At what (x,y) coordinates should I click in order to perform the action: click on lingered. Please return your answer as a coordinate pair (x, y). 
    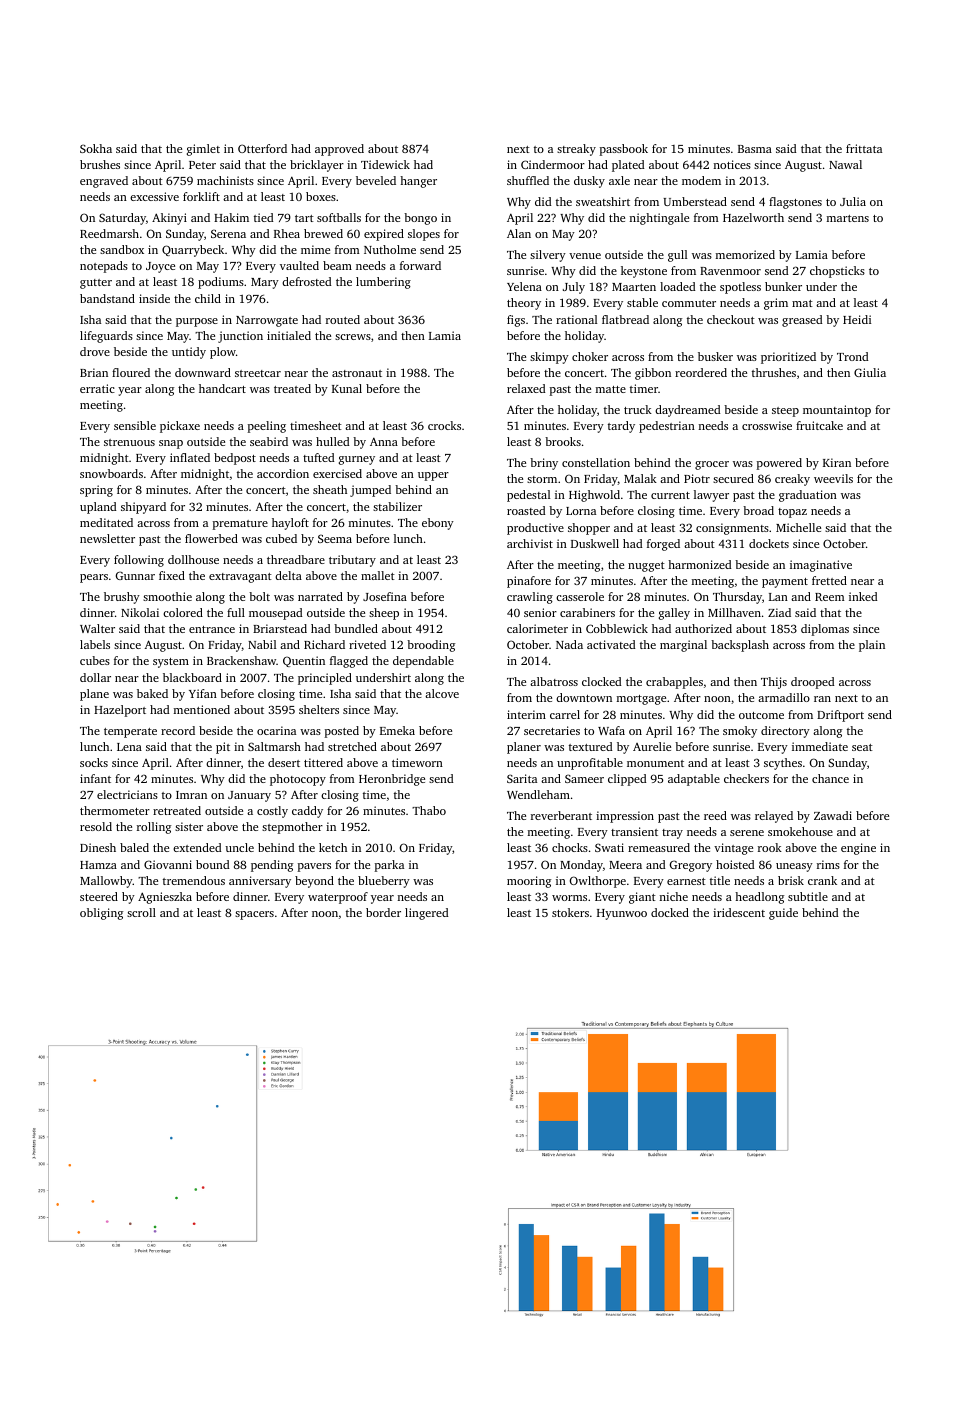
    Looking at the image, I should click on (426, 914).
